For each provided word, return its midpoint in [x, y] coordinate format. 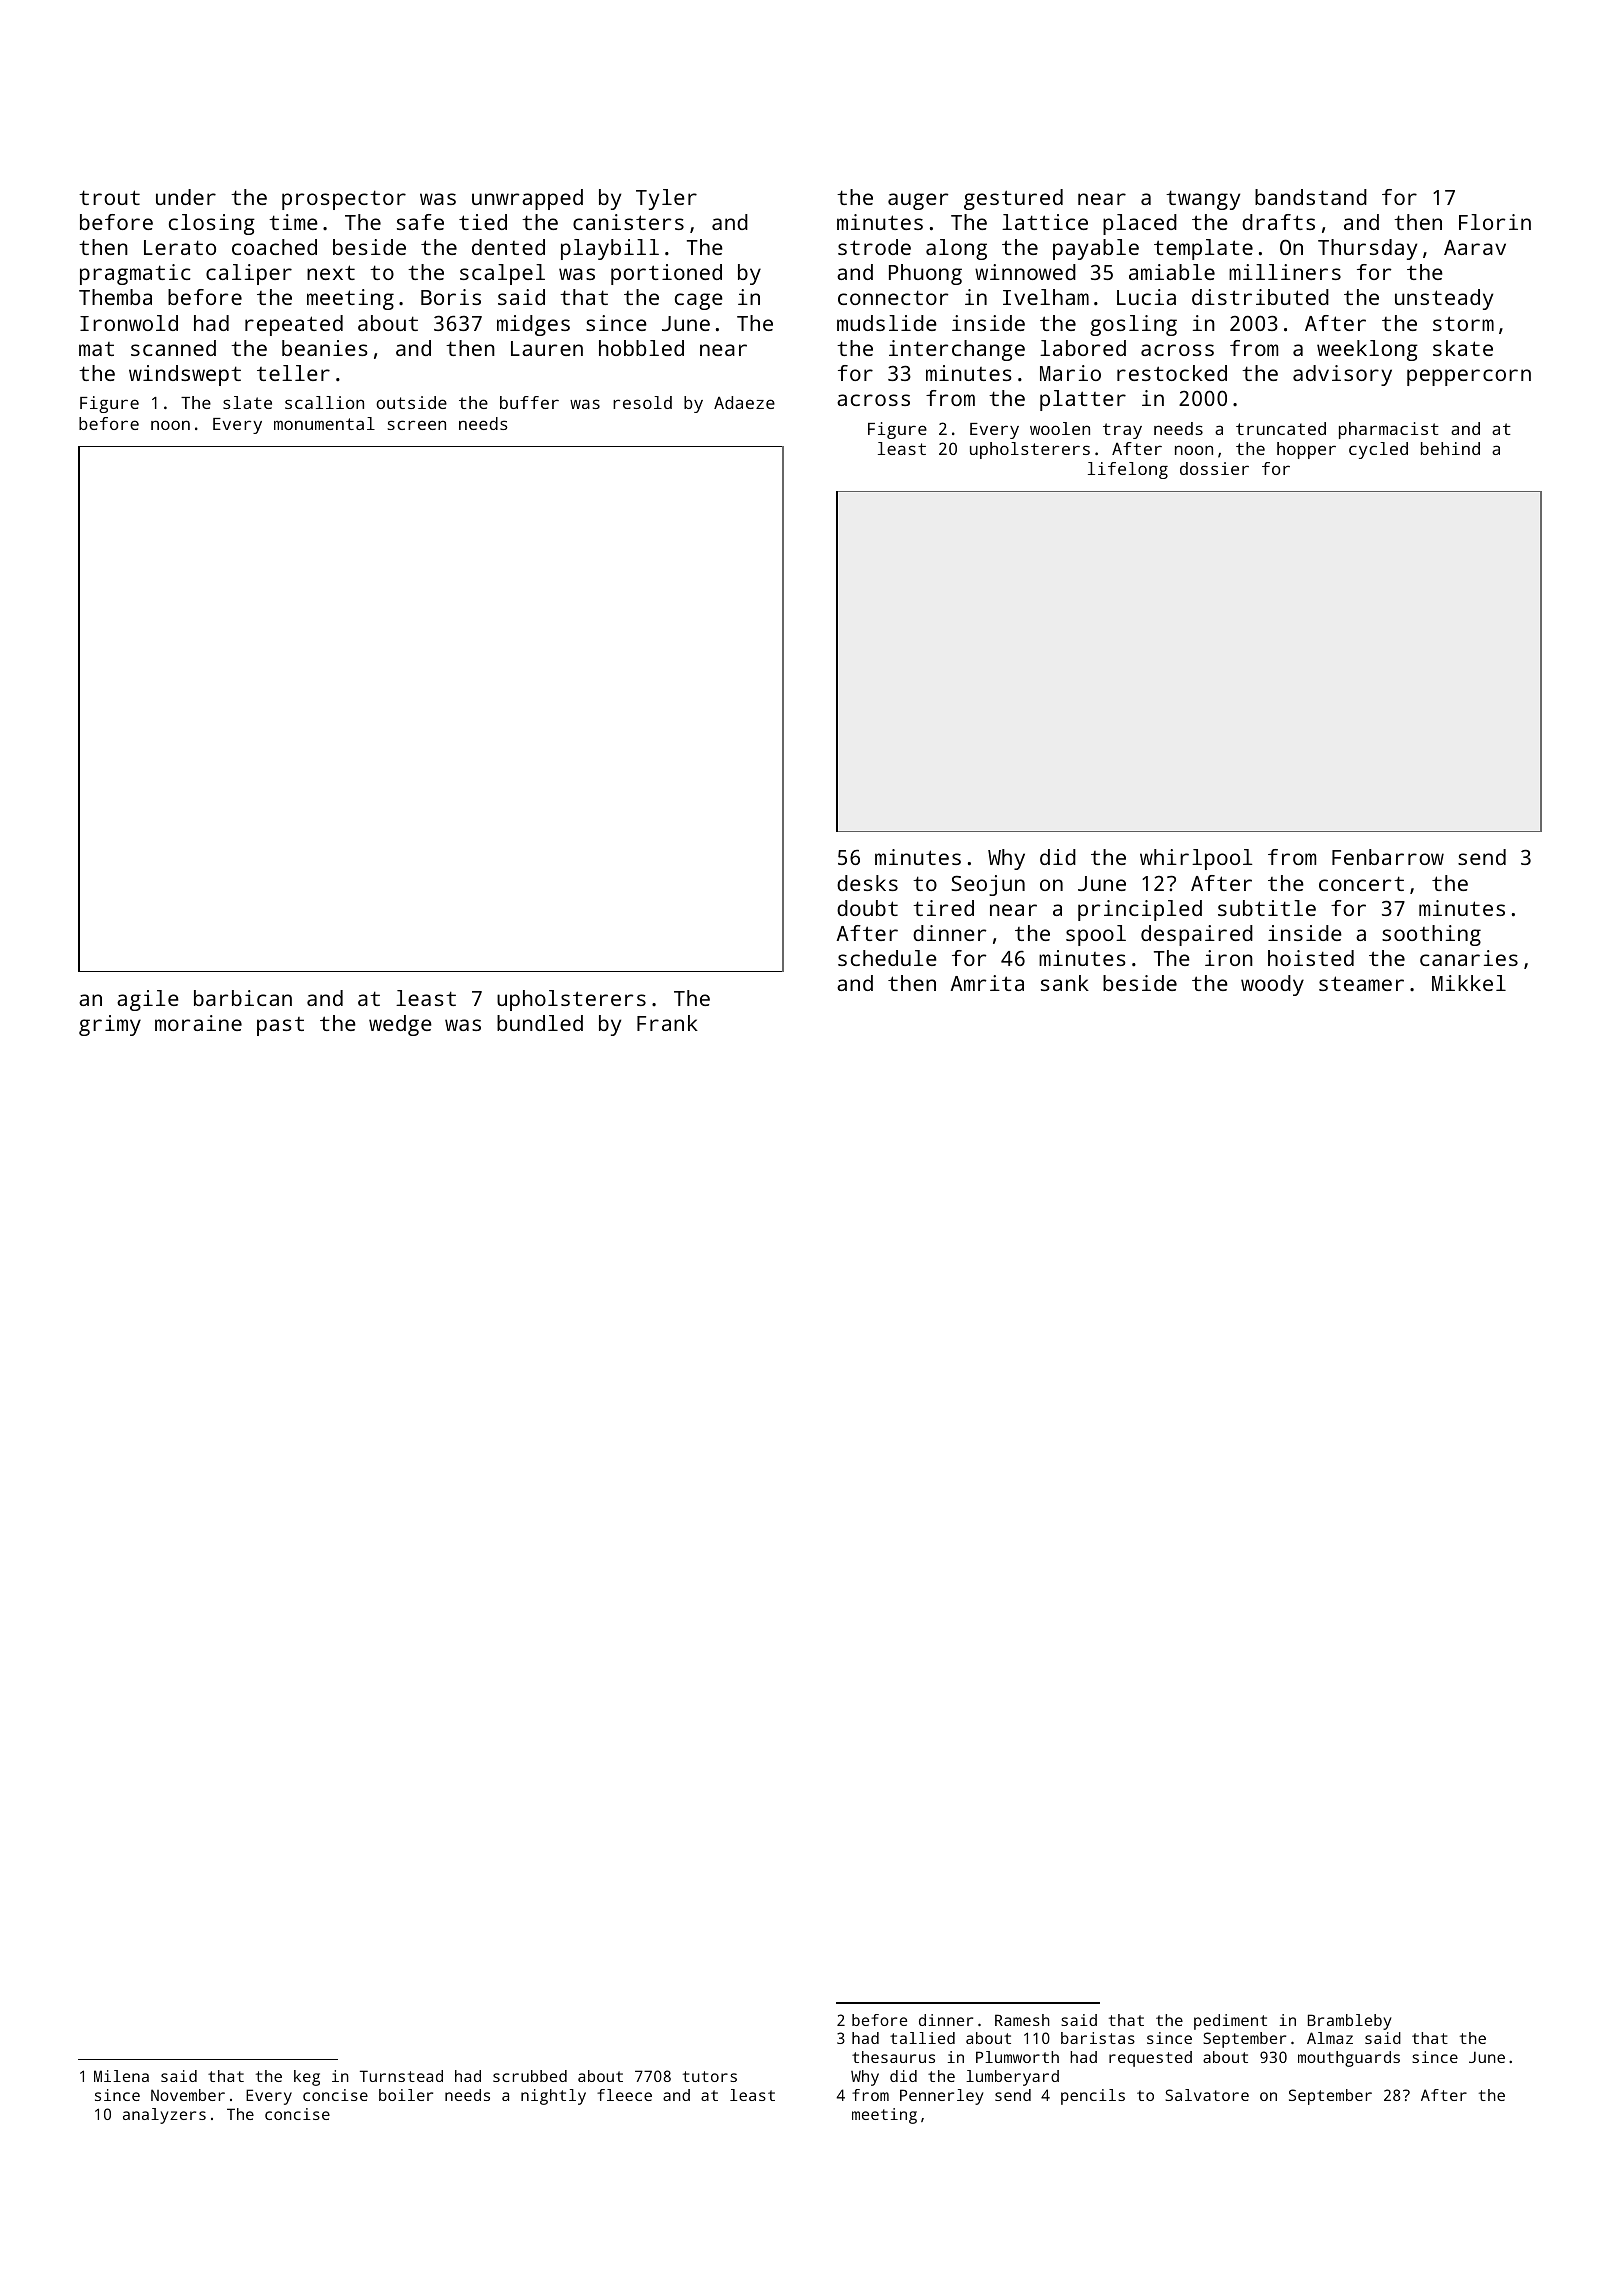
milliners [1285, 272]
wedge [400, 1025]
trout [109, 197]
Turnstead [401, 2076]
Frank [667, 1023]
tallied [922, 2038]
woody [1272, 985]
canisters [628, 222]
